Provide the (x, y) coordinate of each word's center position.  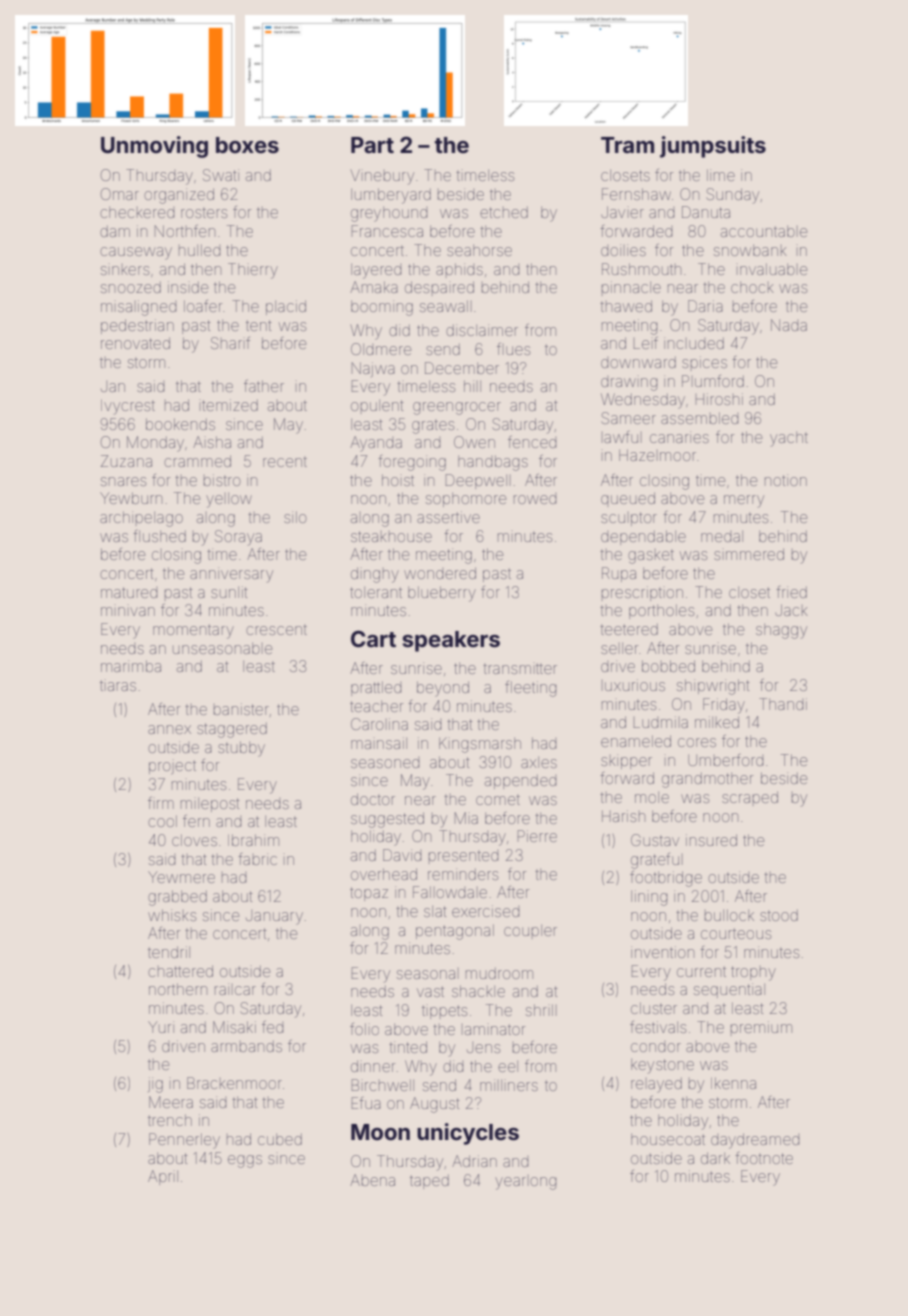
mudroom (499, 973)
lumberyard (391, 196)
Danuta (706, 212)
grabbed (177, 898)
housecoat (668, 1139)
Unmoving (154, 147)
